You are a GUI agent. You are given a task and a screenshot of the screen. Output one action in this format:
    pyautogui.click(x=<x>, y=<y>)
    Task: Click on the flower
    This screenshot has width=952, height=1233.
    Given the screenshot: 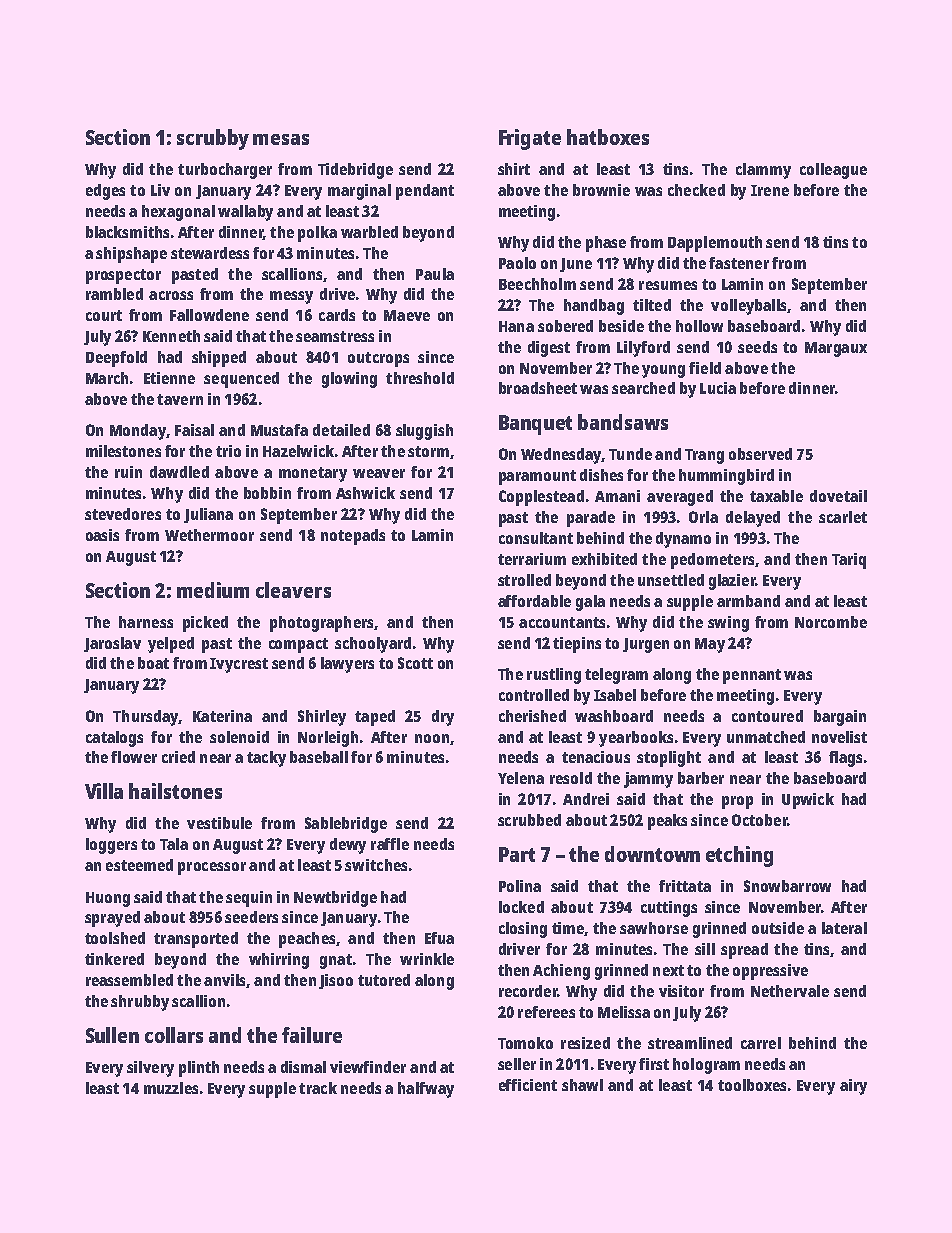 What is the action you would take?
    pyautogui.click(x=134, y=757)
